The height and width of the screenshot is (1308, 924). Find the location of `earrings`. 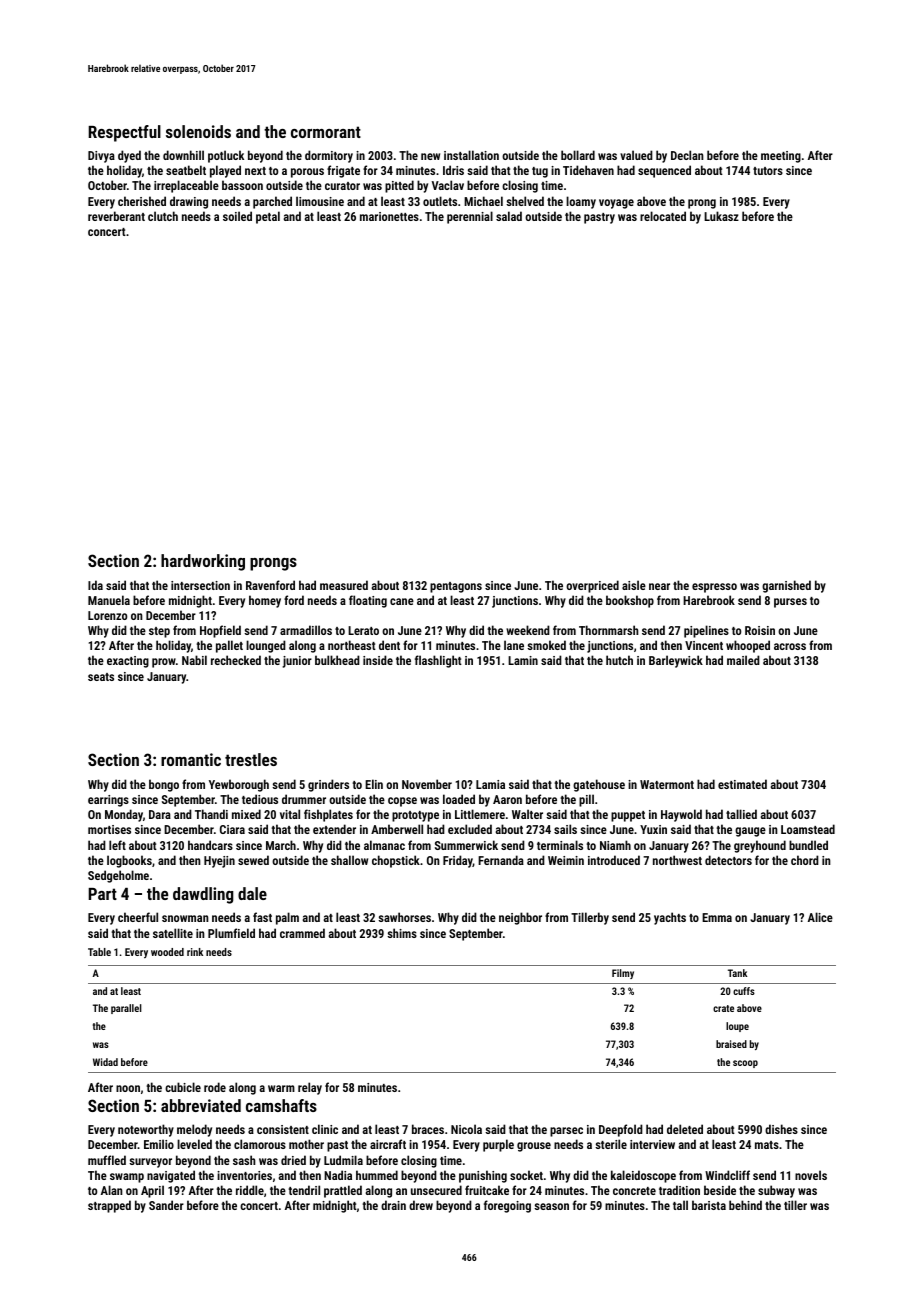

earrings is located at coordinates (108, 801).
